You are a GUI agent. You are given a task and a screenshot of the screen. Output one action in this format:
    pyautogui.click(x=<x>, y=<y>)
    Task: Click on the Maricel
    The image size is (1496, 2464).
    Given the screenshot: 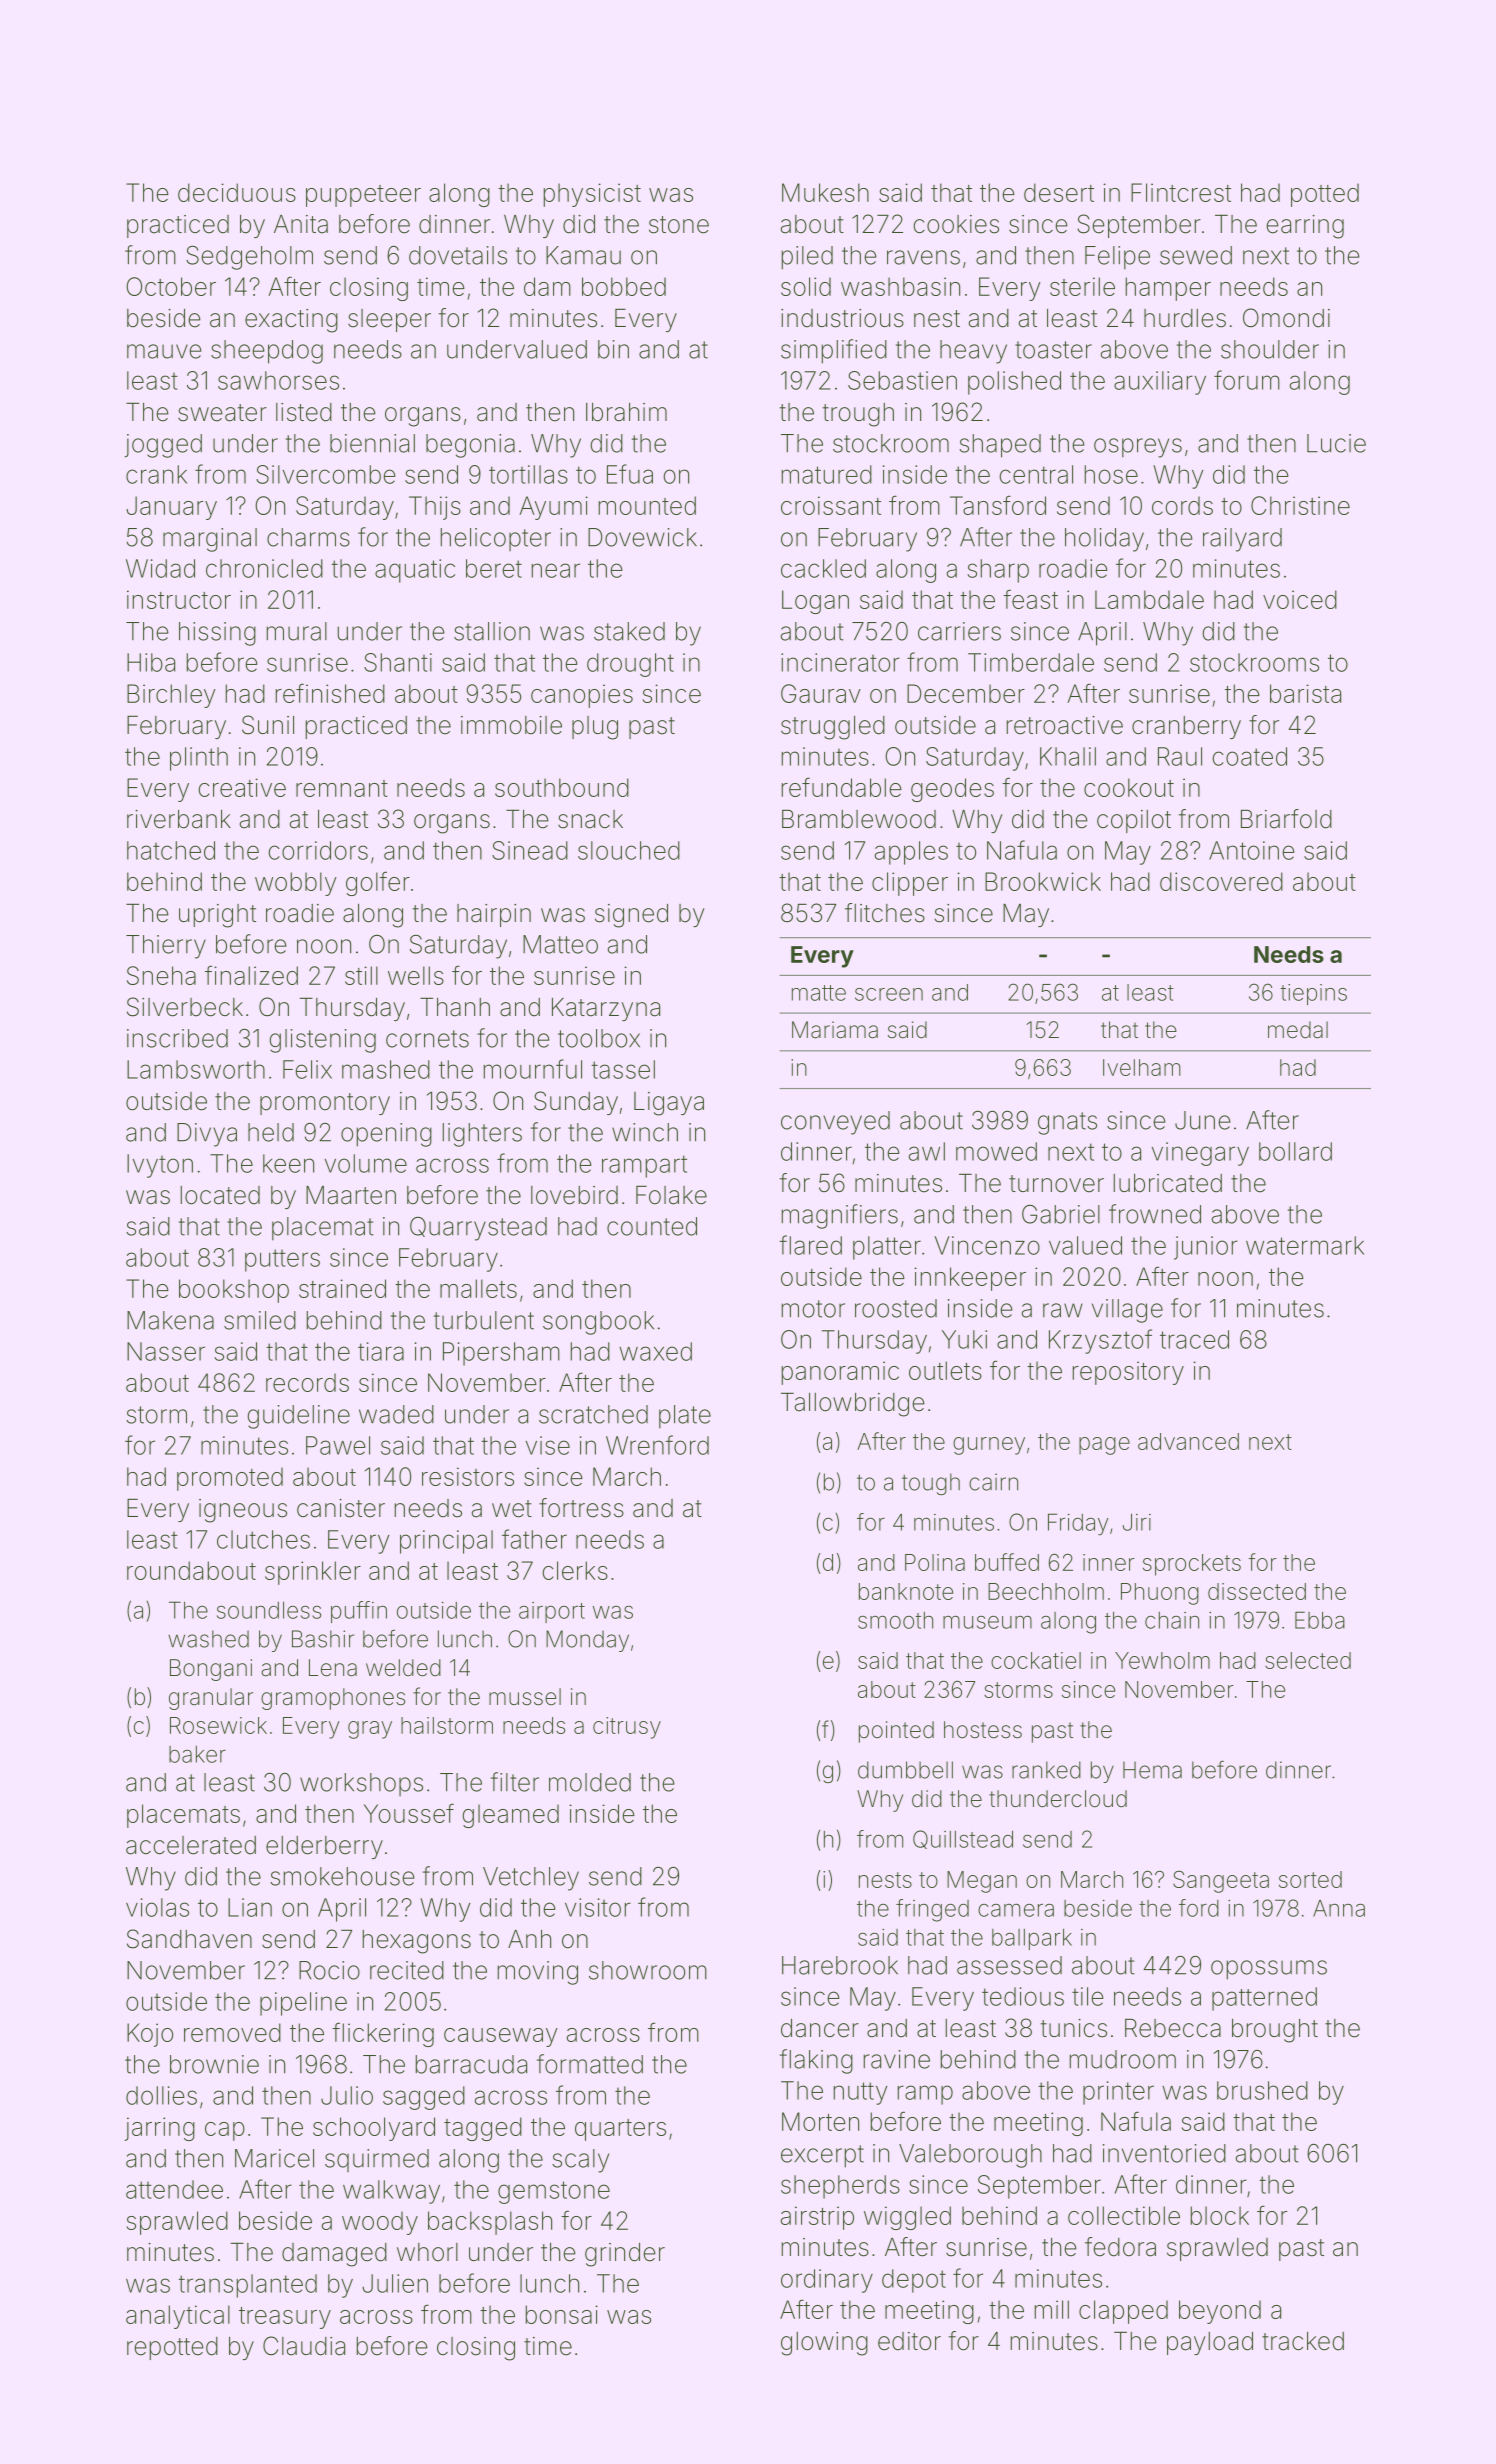 What is the action you would take?
    pyautogui.click(x=274, y=2158)
